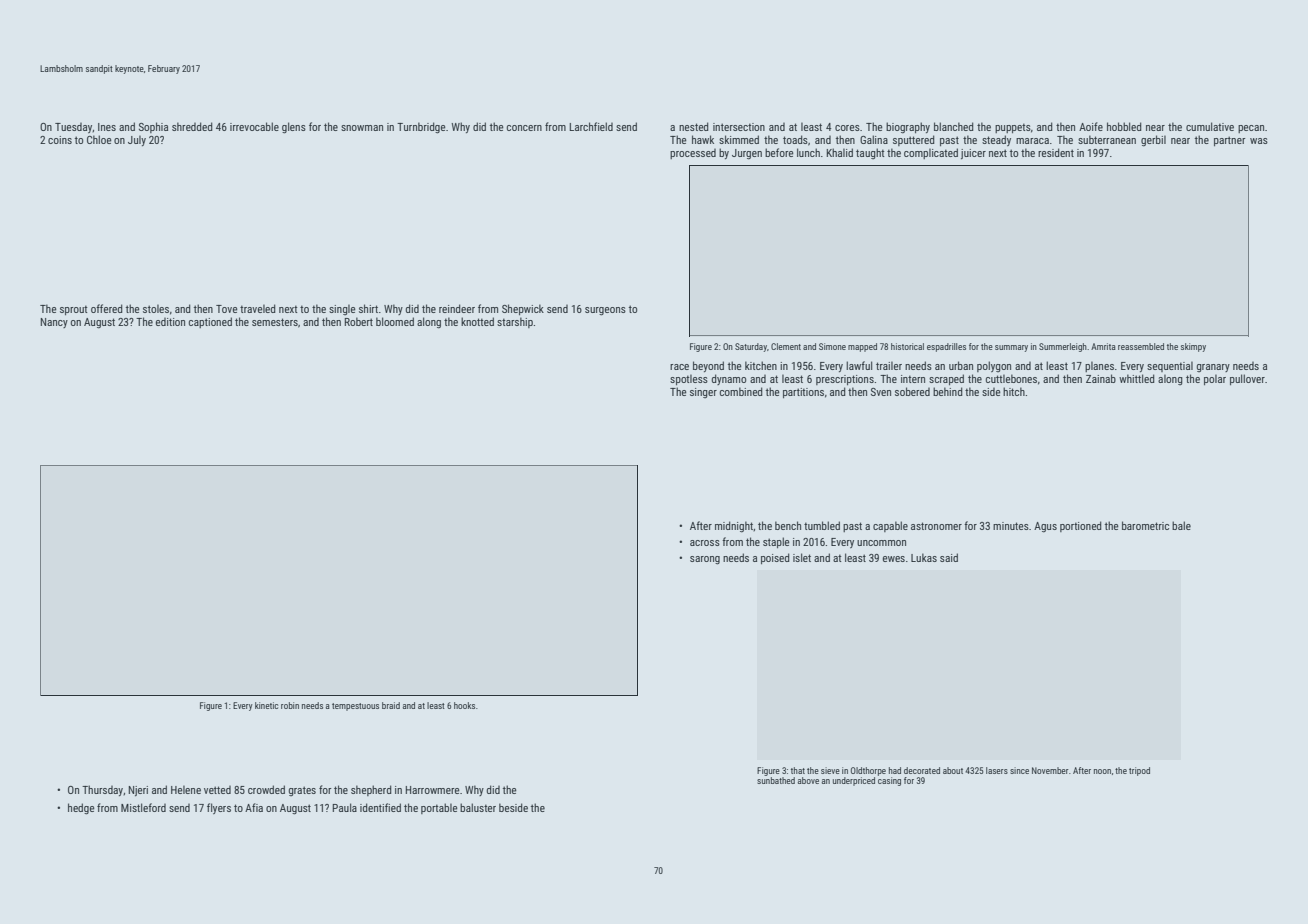 The height and width of the screenshot is (924, 1308). Describe the element at coordinates (290, 705) in the screenshot. I see `robin` at that location.
